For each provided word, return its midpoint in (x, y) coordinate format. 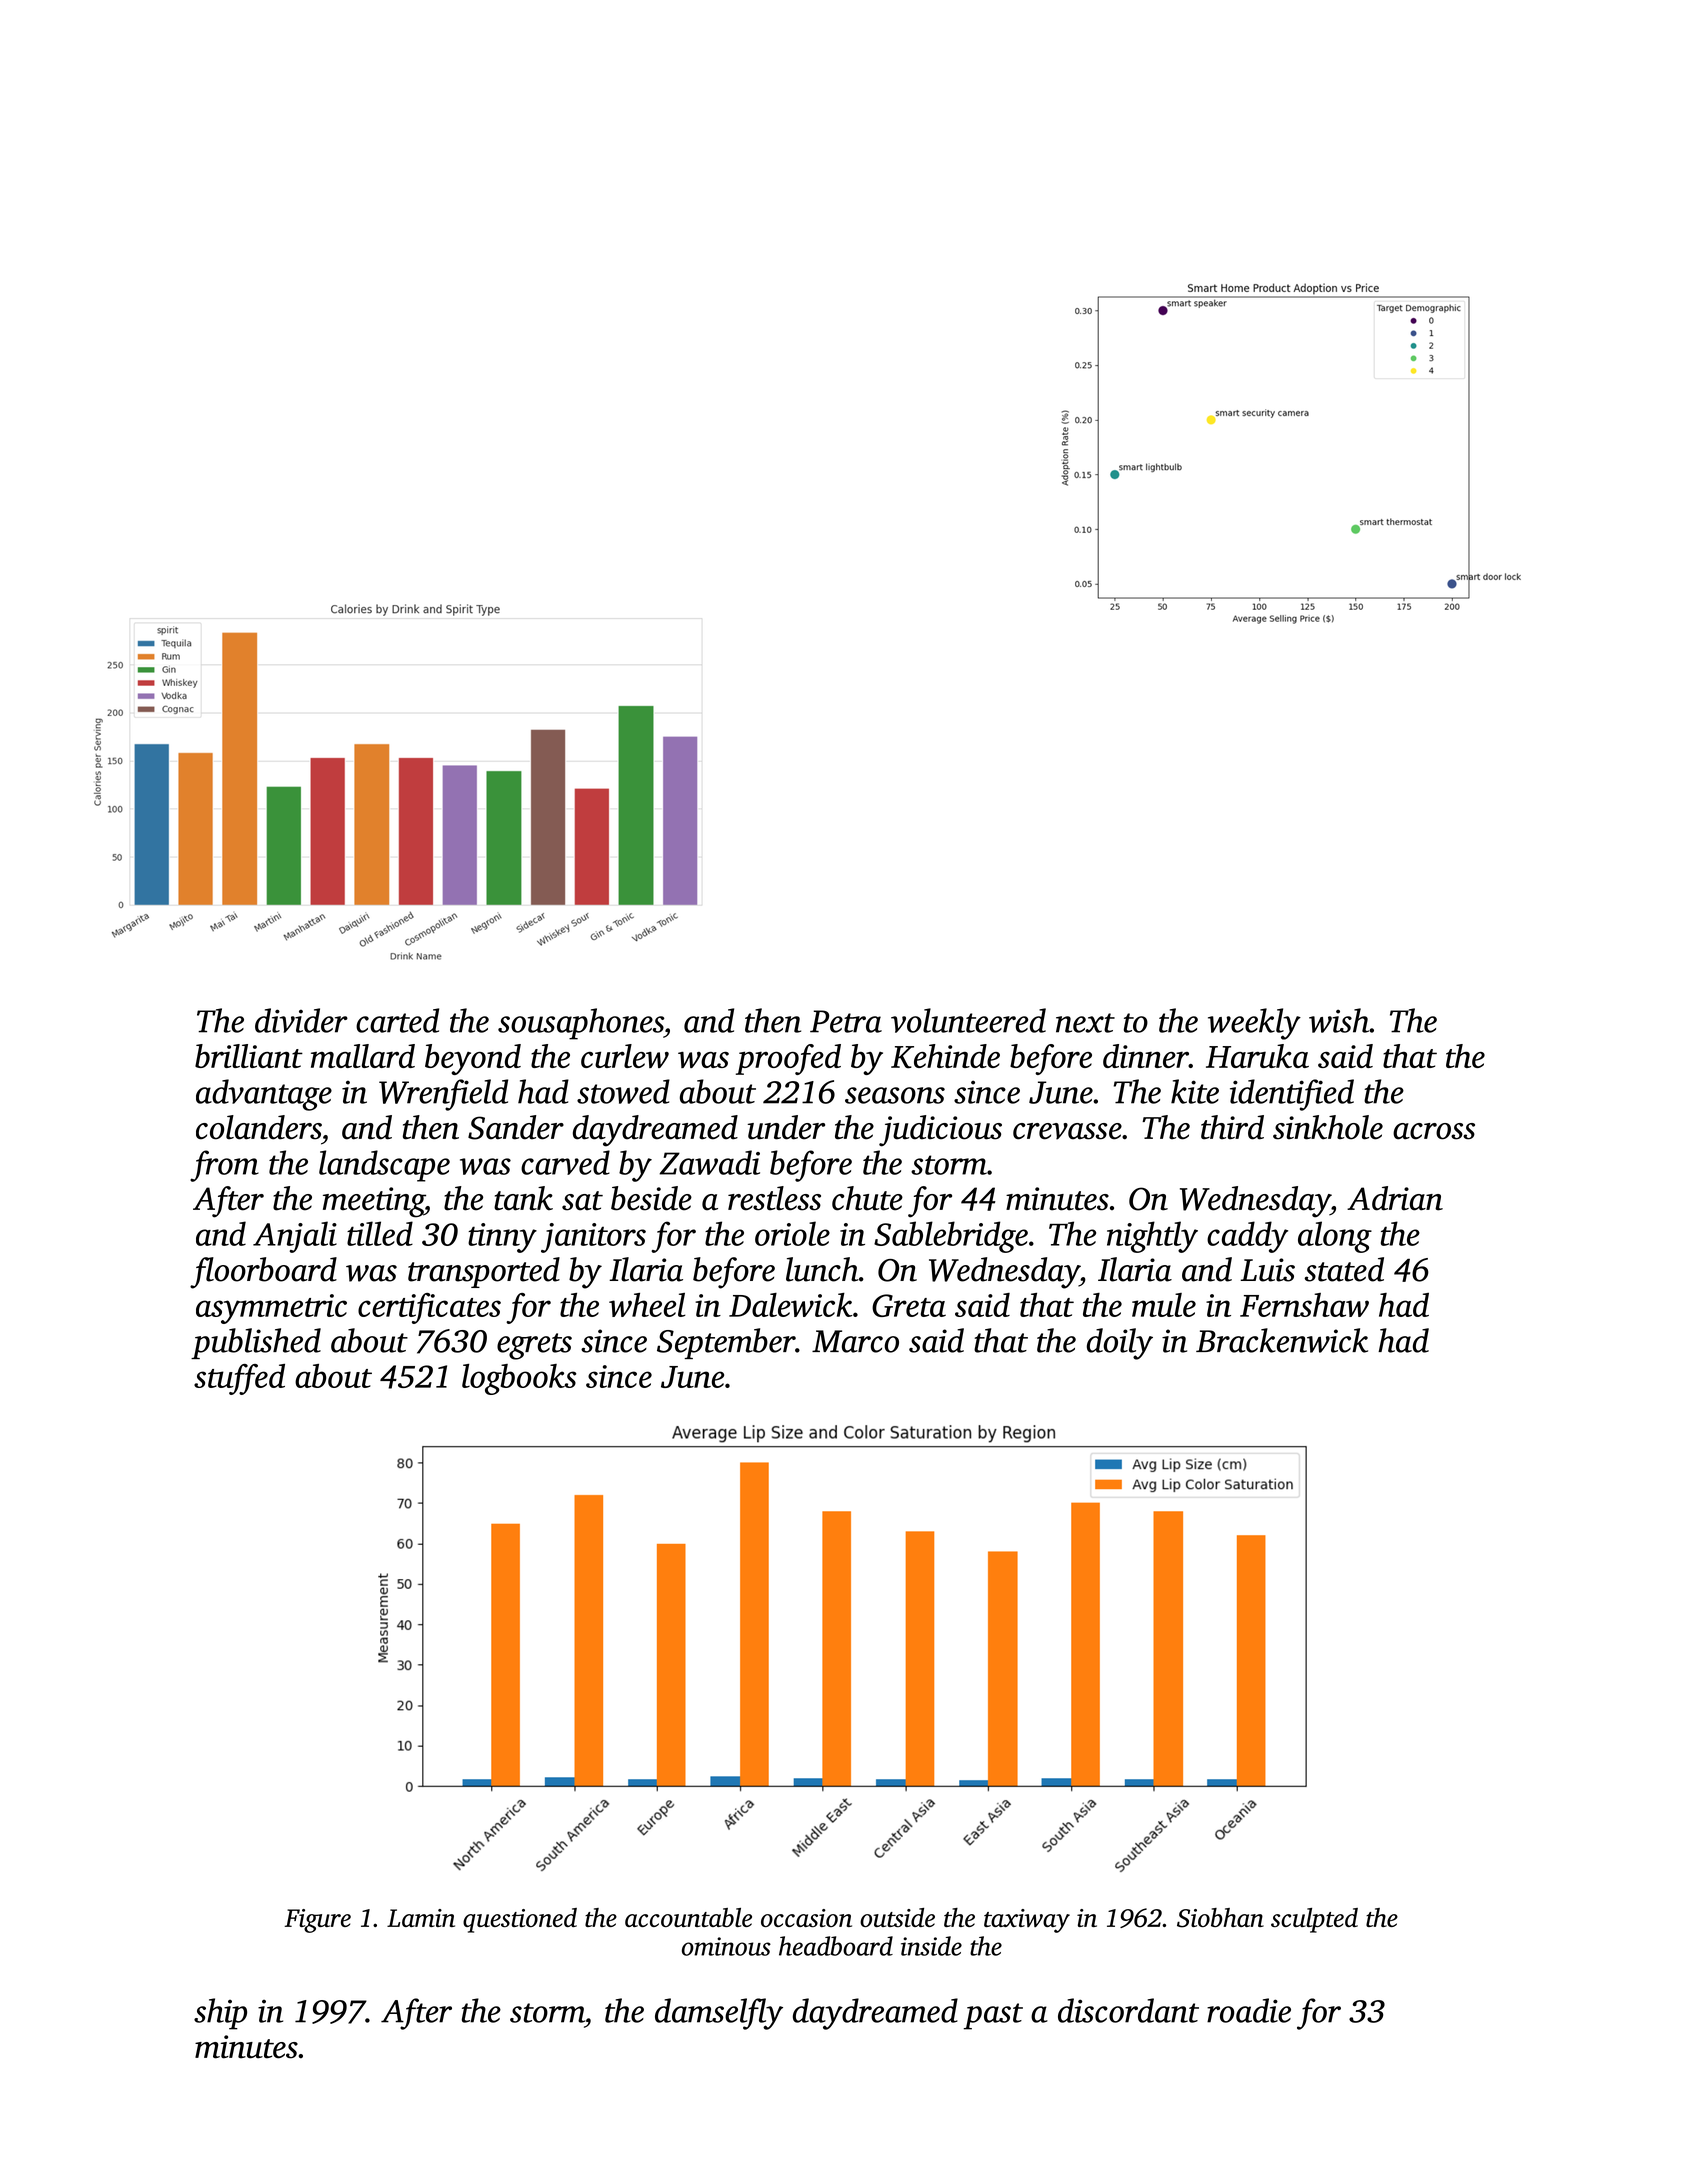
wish (1339, 1020)
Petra (846, 1021)
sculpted (1314, 1920)
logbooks (519, 1379)
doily (1120, 1344)
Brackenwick (1282, 1340)
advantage (264, 1095)
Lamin (421, 1918)
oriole (792, 1233)
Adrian (1395, 1198)
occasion (806, 1918)
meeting (374, 1202)
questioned (520, 1920)
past (993, 2016)
